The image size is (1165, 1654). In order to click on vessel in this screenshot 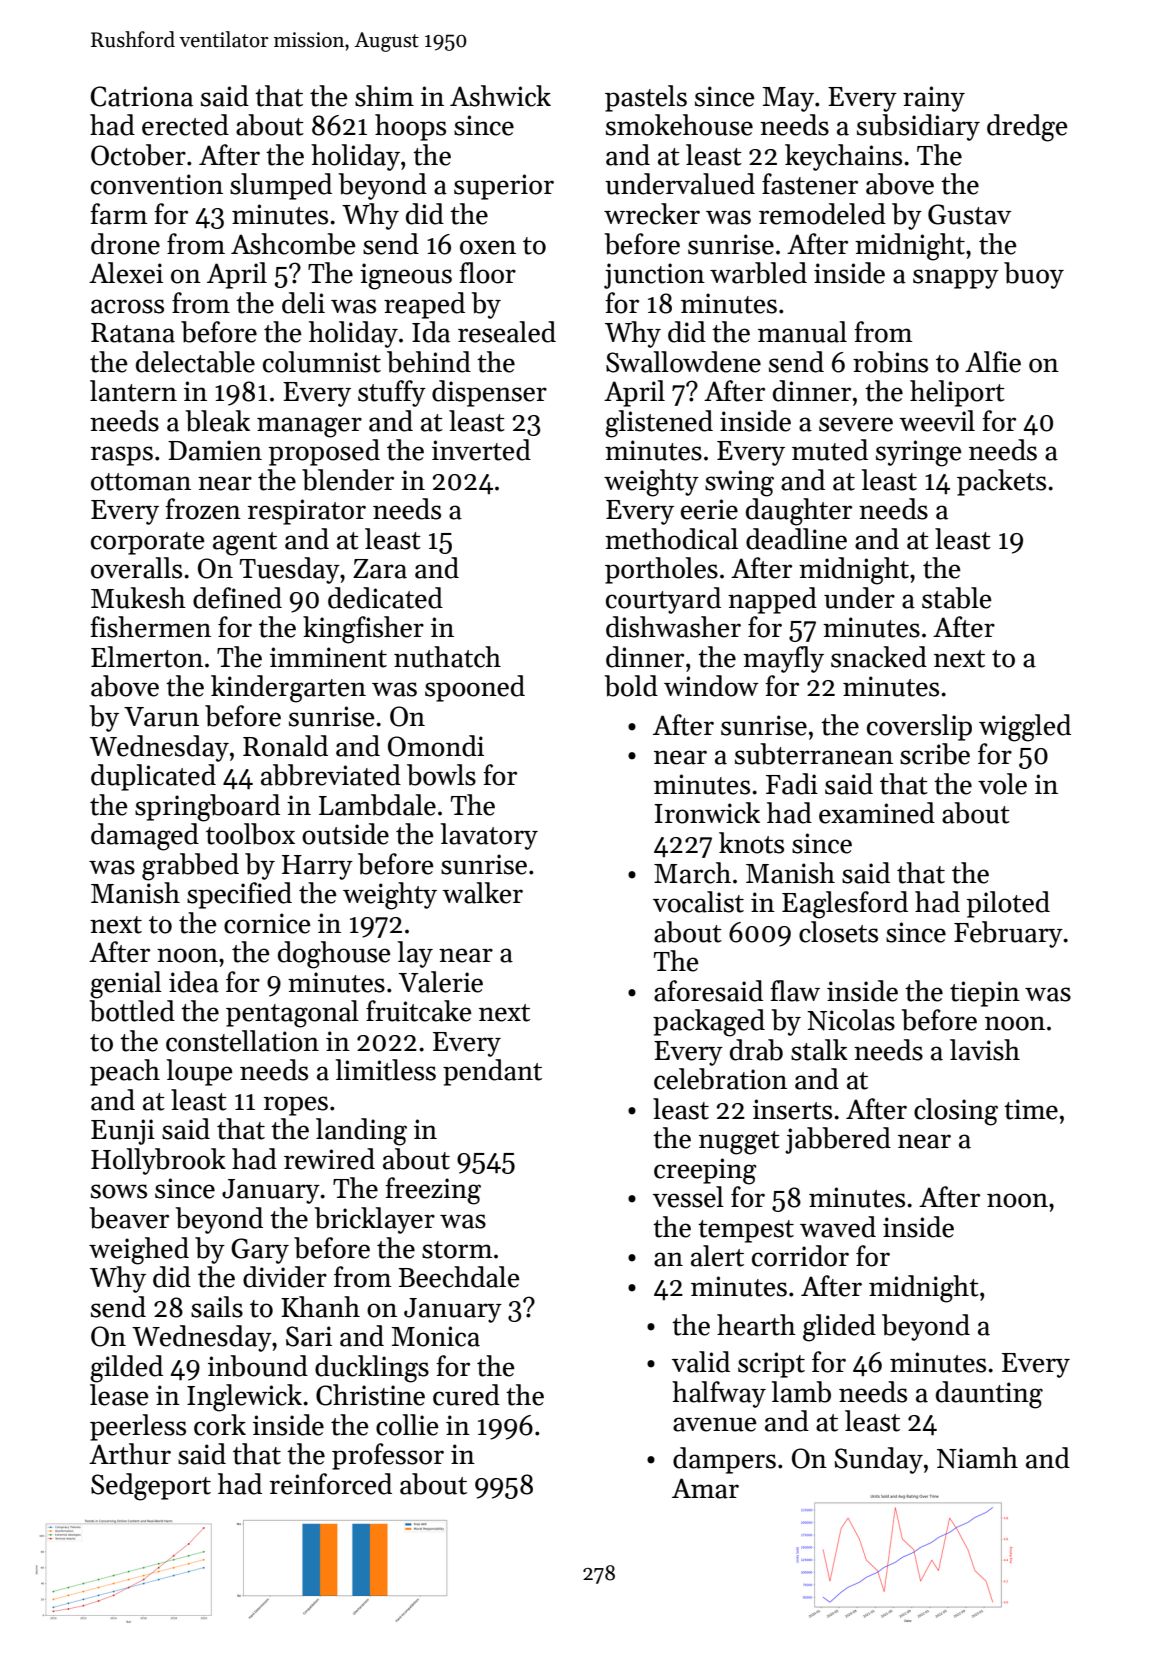, I will do `click(688, 1197)`.
